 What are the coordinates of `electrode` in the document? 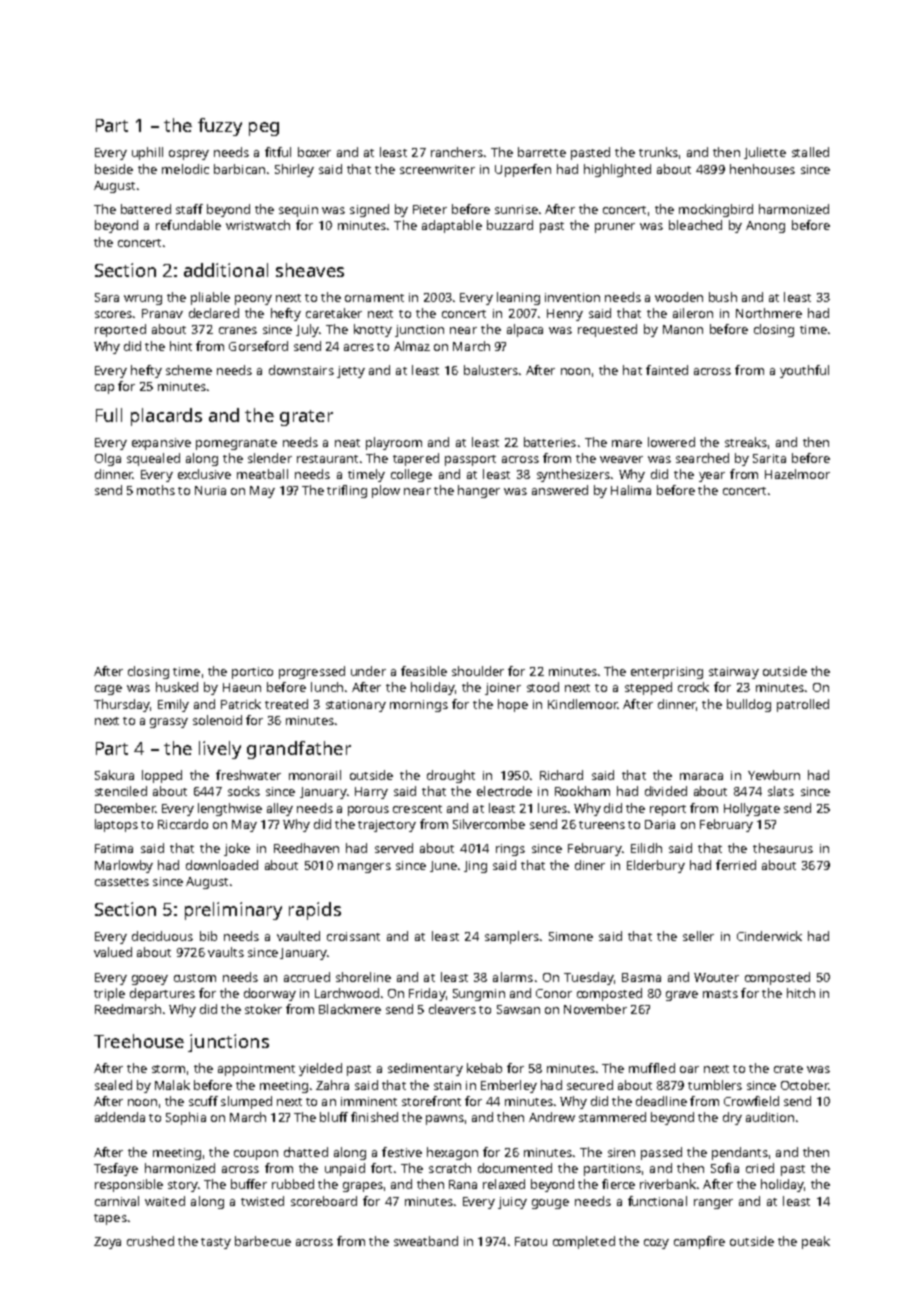 It's located at (504, 791).
